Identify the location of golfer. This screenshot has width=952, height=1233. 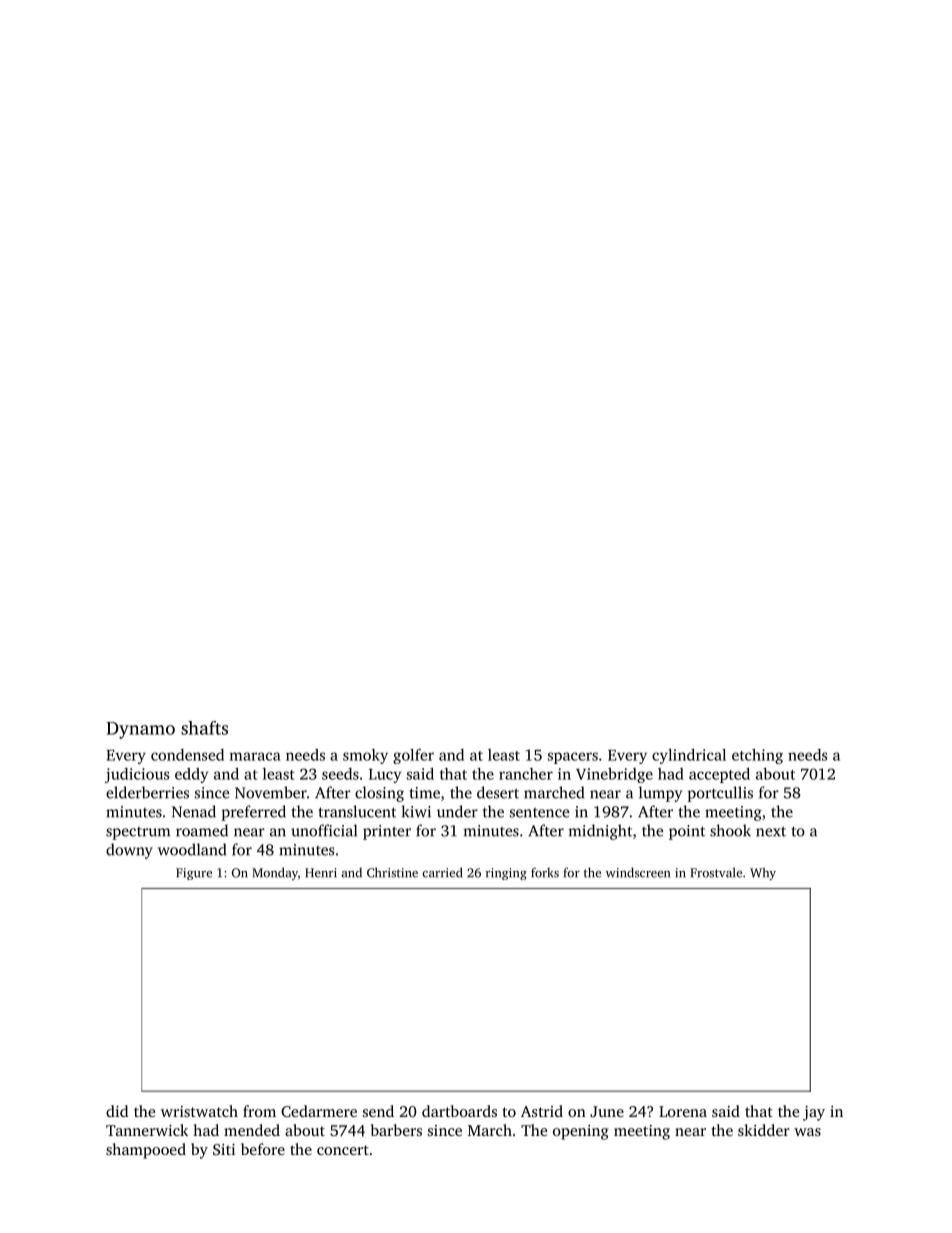
(413, 756).
